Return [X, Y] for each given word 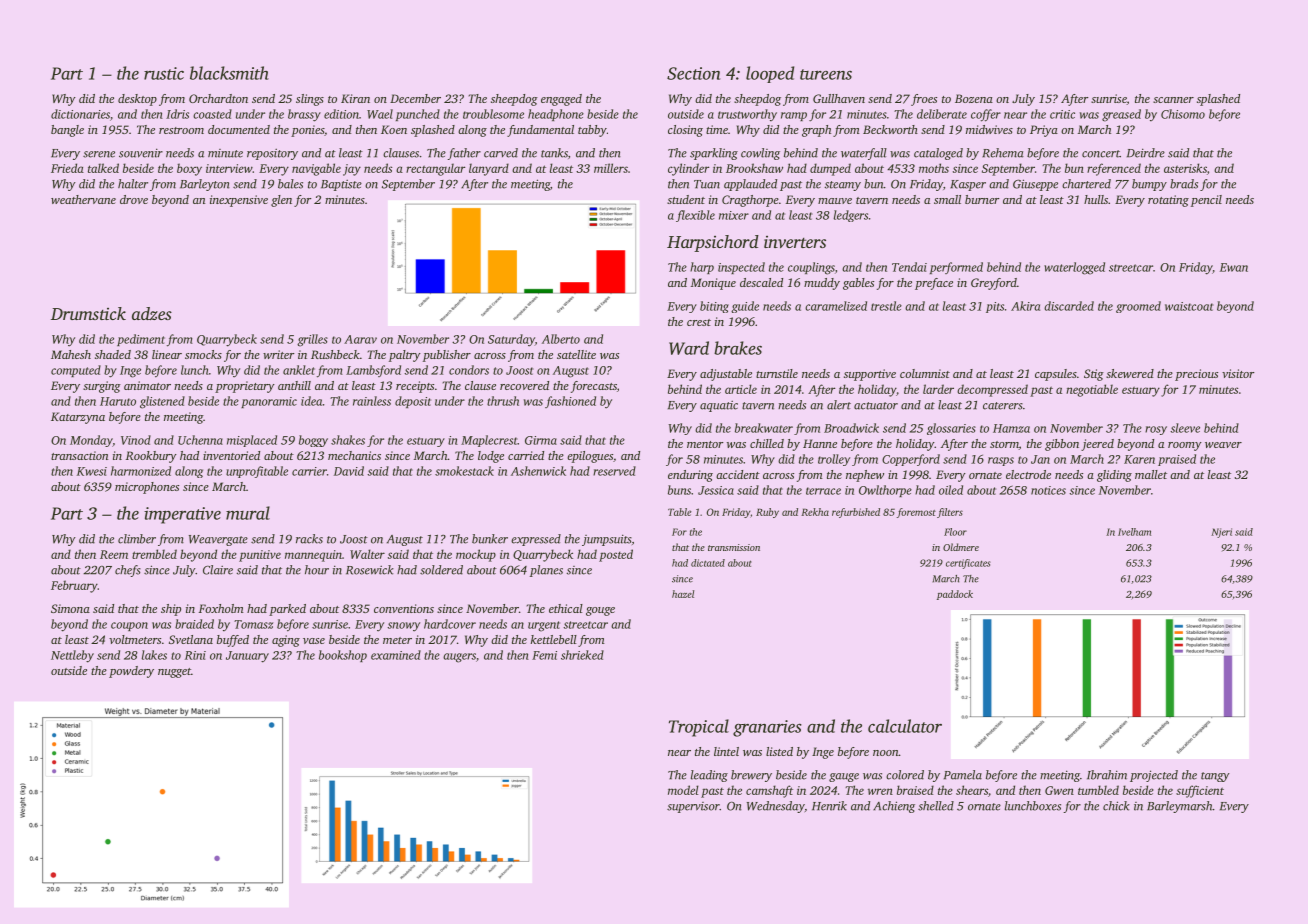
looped [770, 74]
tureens [826, 74]
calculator [905, 726]
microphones [147, 488]
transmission [734, 547]
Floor [955, 532]
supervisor [693, 807]
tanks [554, 153]
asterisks [1185, 168]
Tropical [699, 728]
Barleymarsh [1180, 807]
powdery [131, 672]
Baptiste [341, 185]
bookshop [343, 656]
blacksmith [229, 73]
